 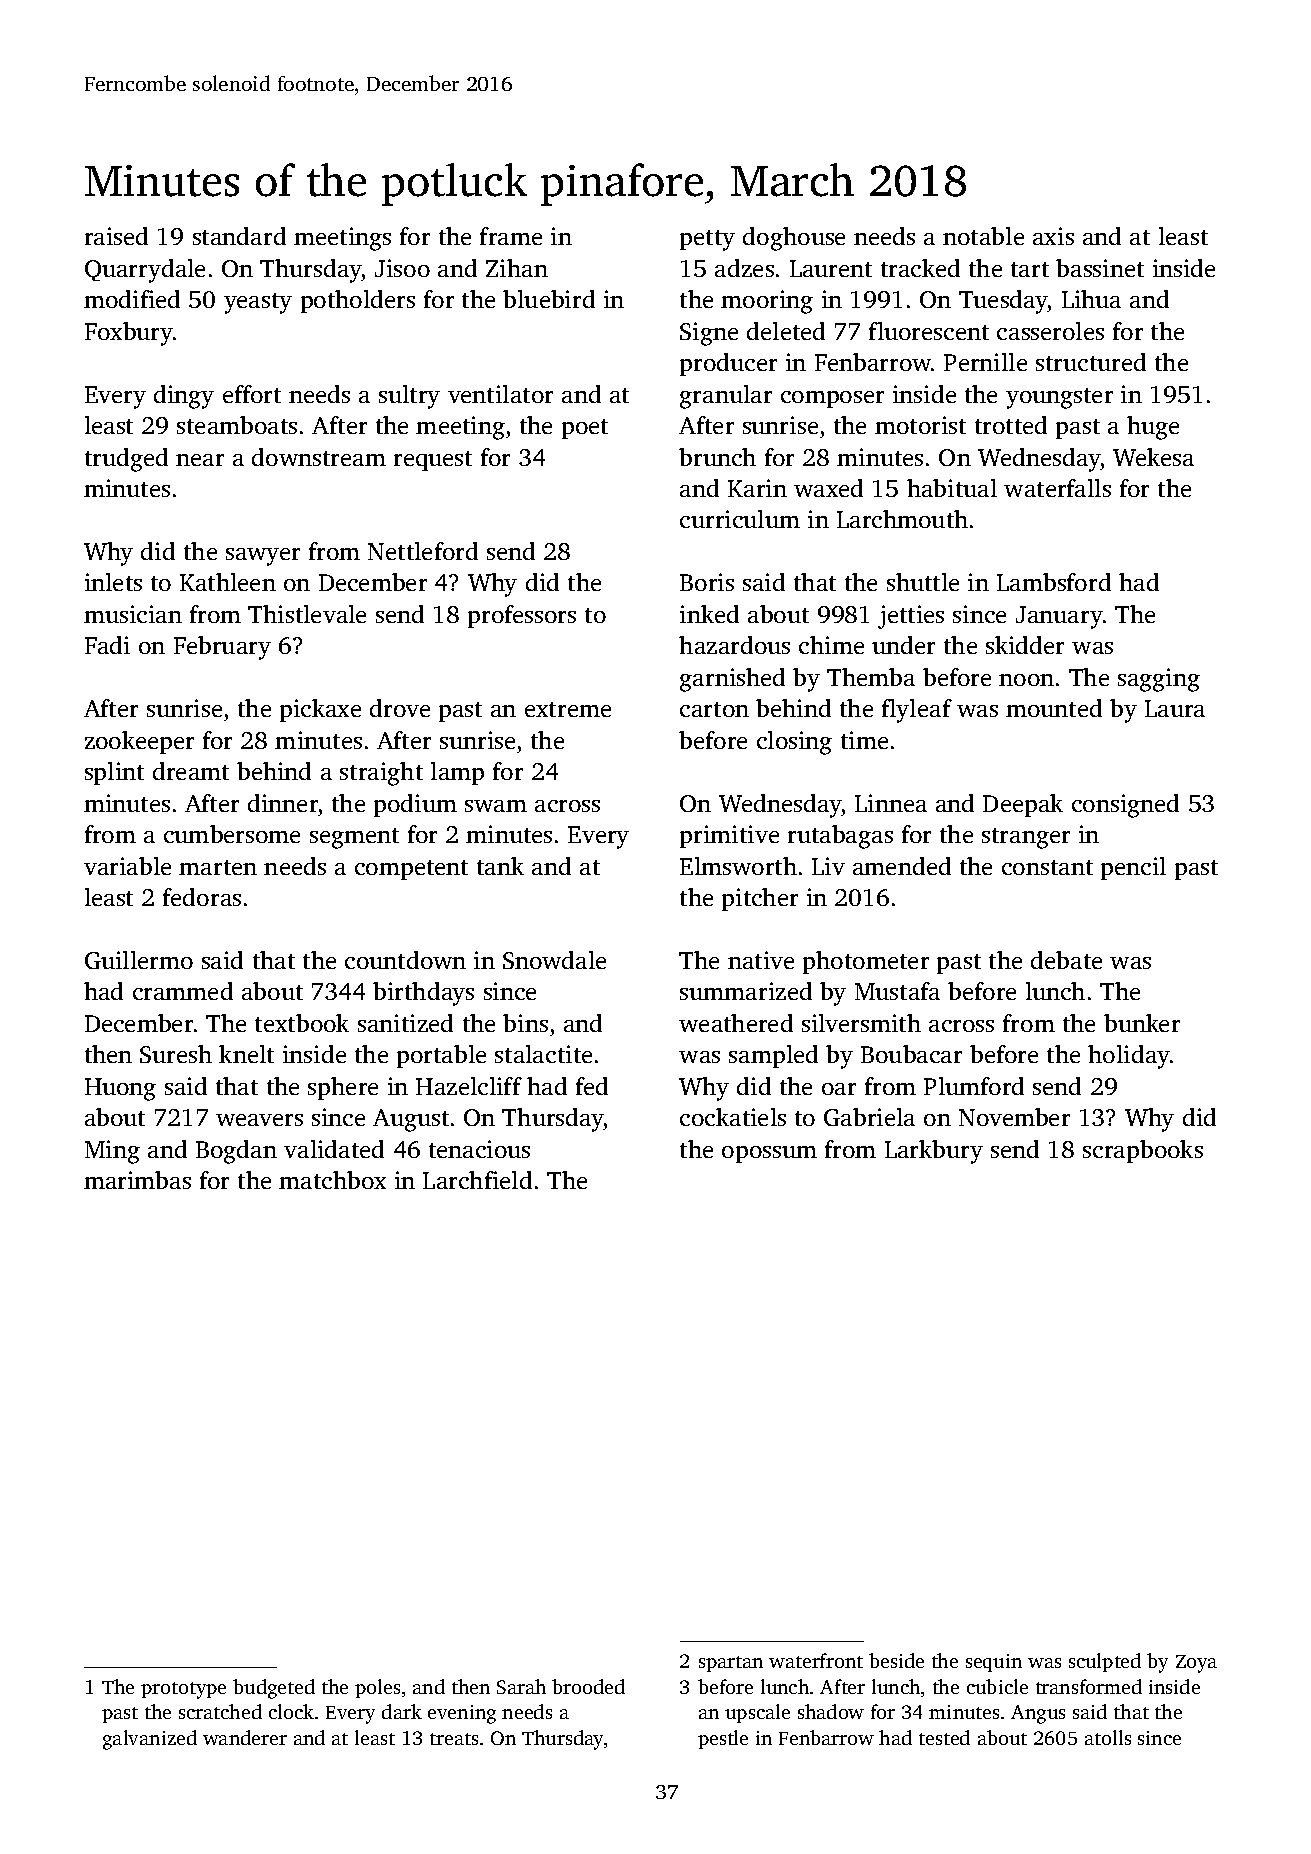 What do you see at coordinates (127, 866) in the image?
I see `variable` at bounding box center [127, 866].
